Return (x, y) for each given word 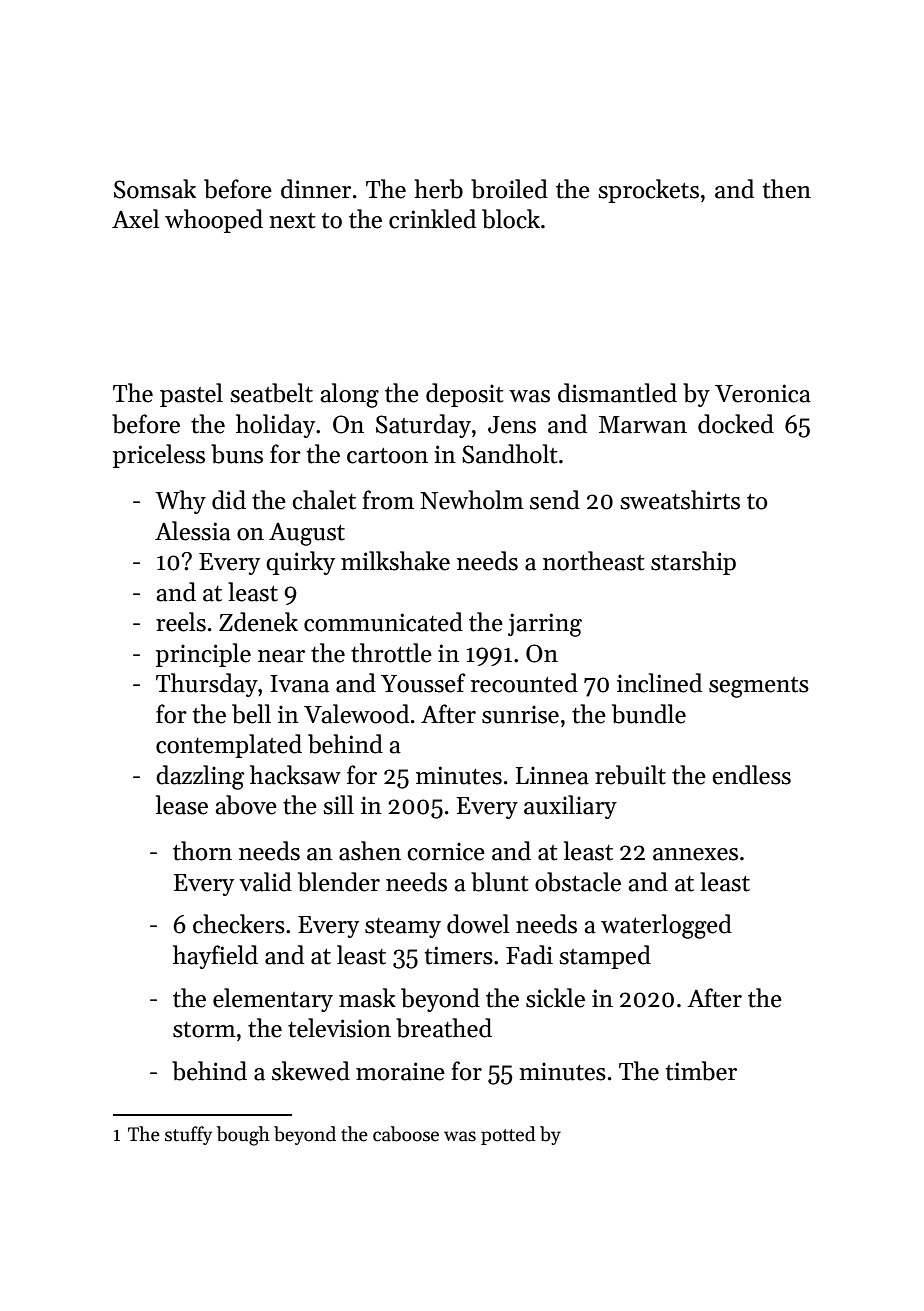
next (292, 221)
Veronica (763, 393)
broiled (509, 189)
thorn (202, 851)
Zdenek (258, 622)
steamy (403, 928)
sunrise (520, 714)
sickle (555, 998)
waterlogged (666, 926)
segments (759, 687)
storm (204, 1030)
